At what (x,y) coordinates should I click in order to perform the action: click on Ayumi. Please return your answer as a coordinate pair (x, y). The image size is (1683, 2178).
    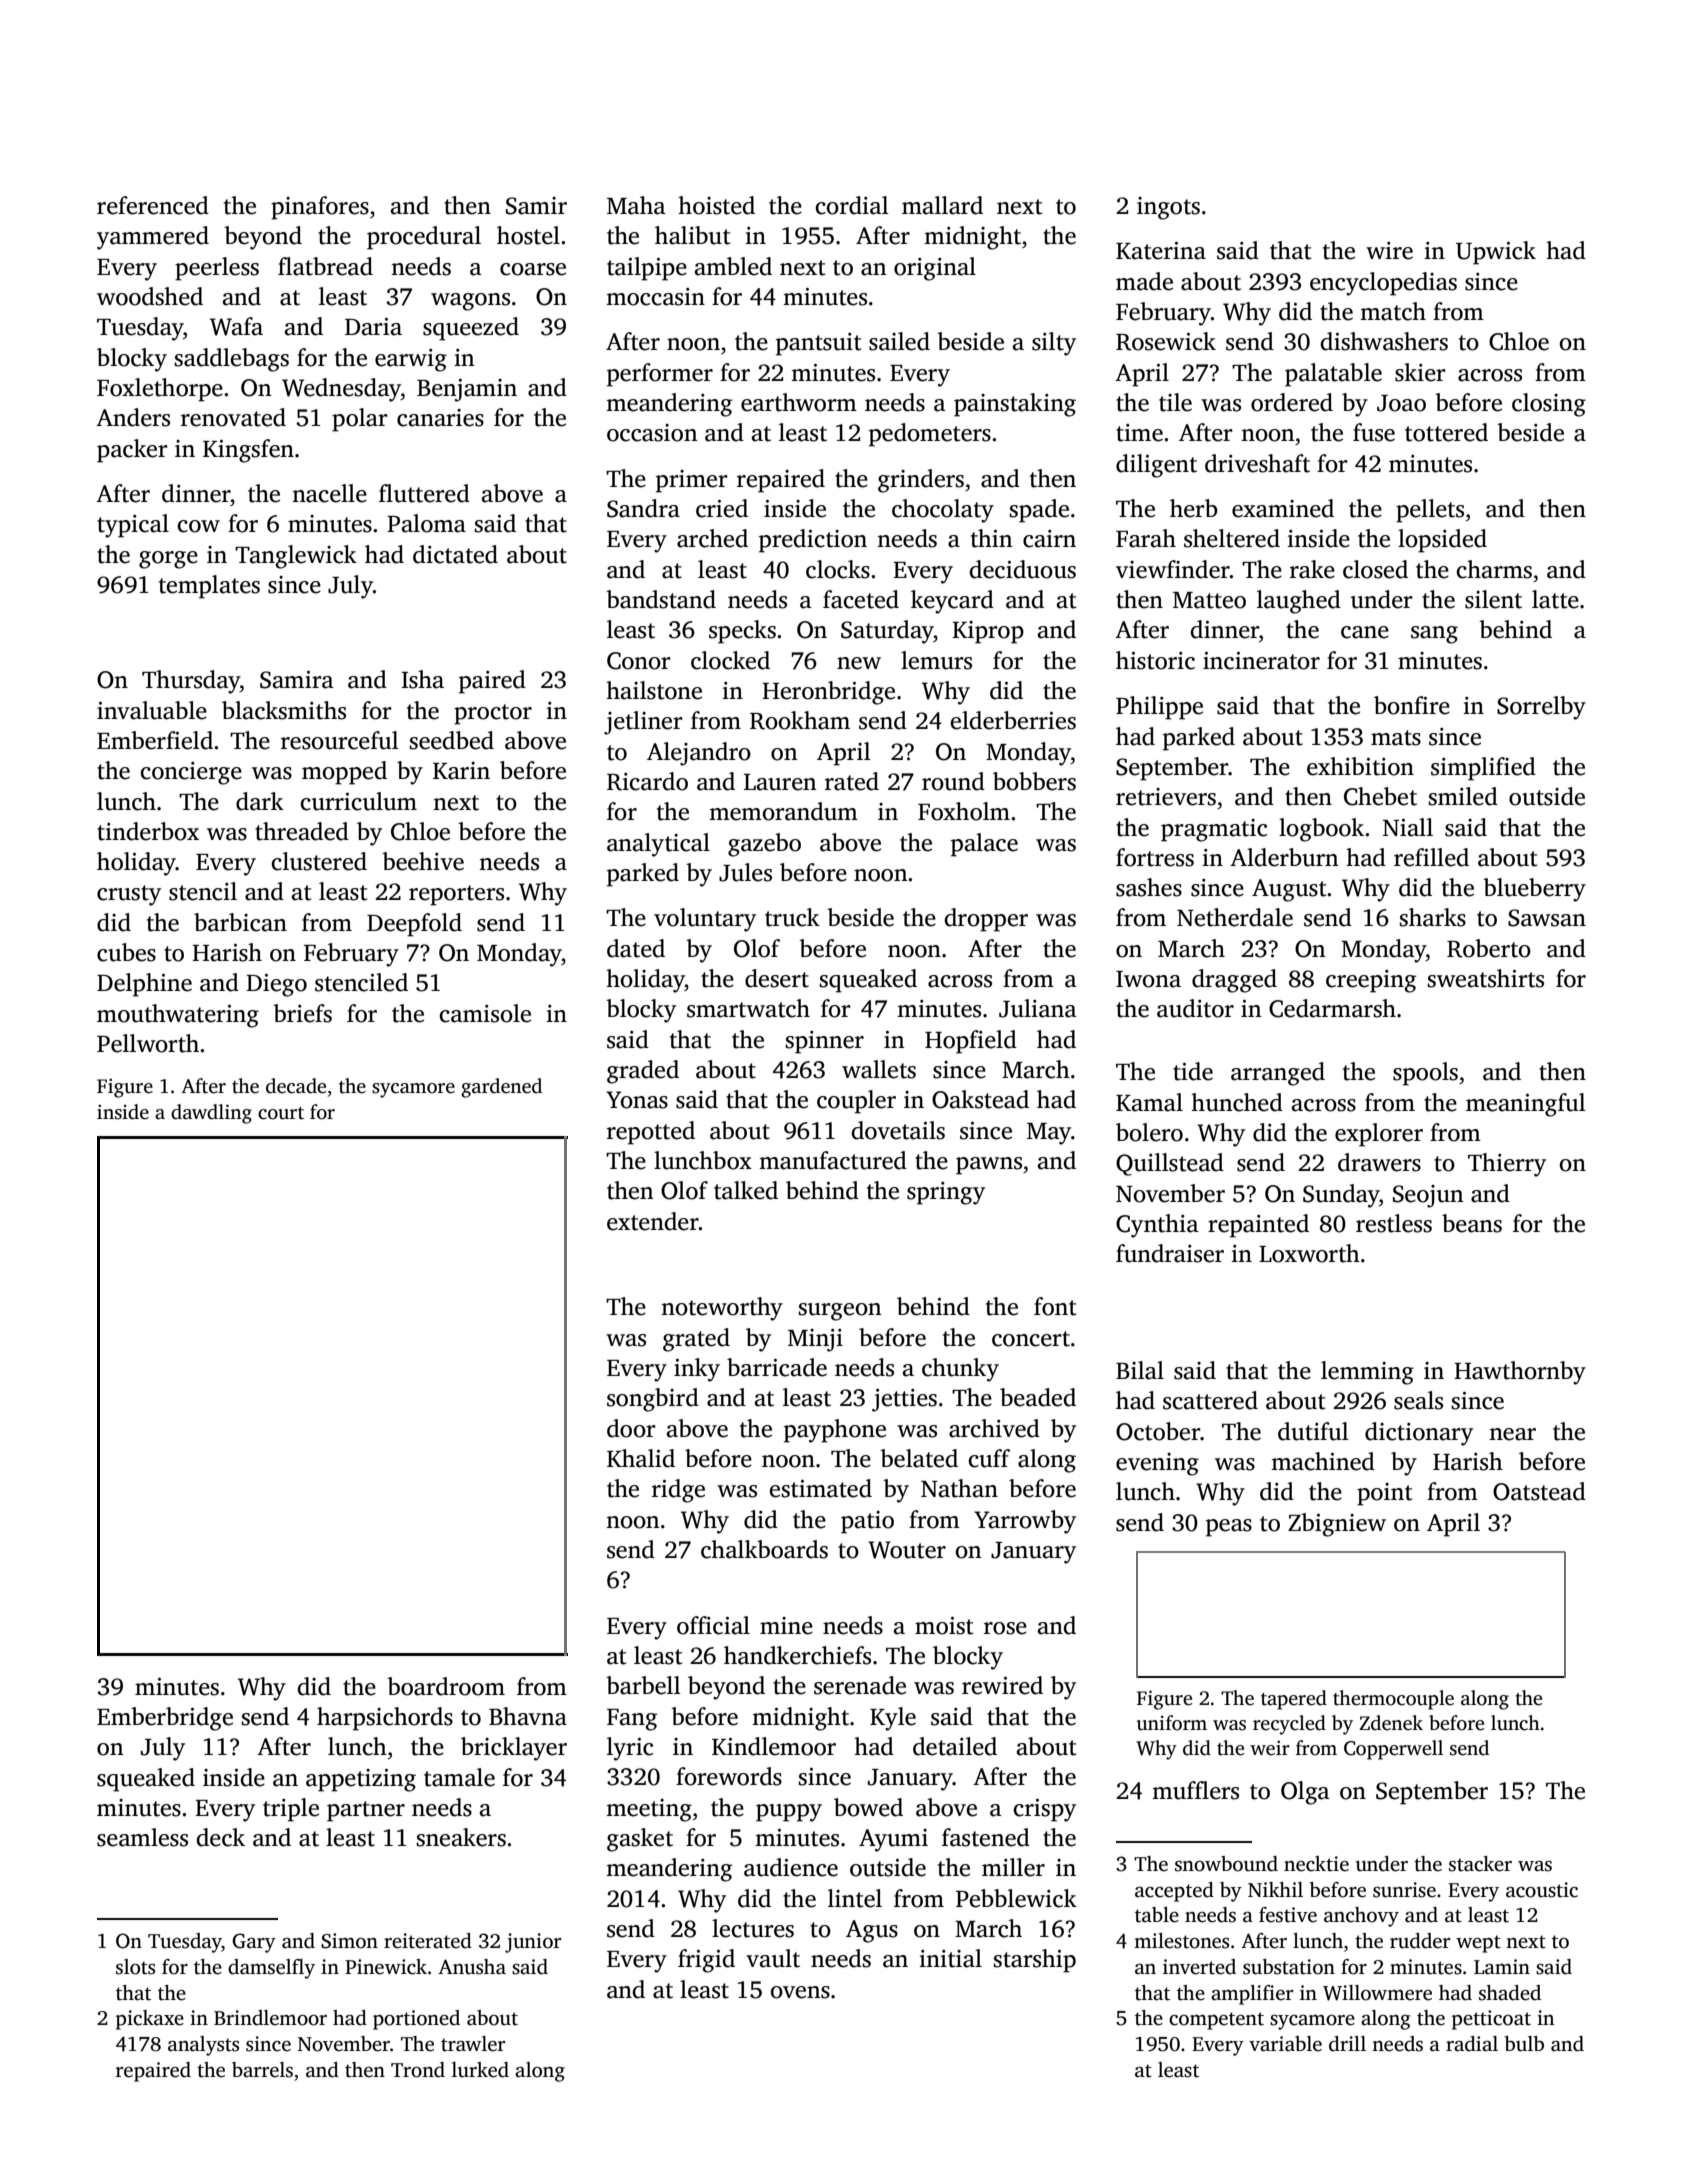
    Looking at the image, I should click on (893, 1840).
